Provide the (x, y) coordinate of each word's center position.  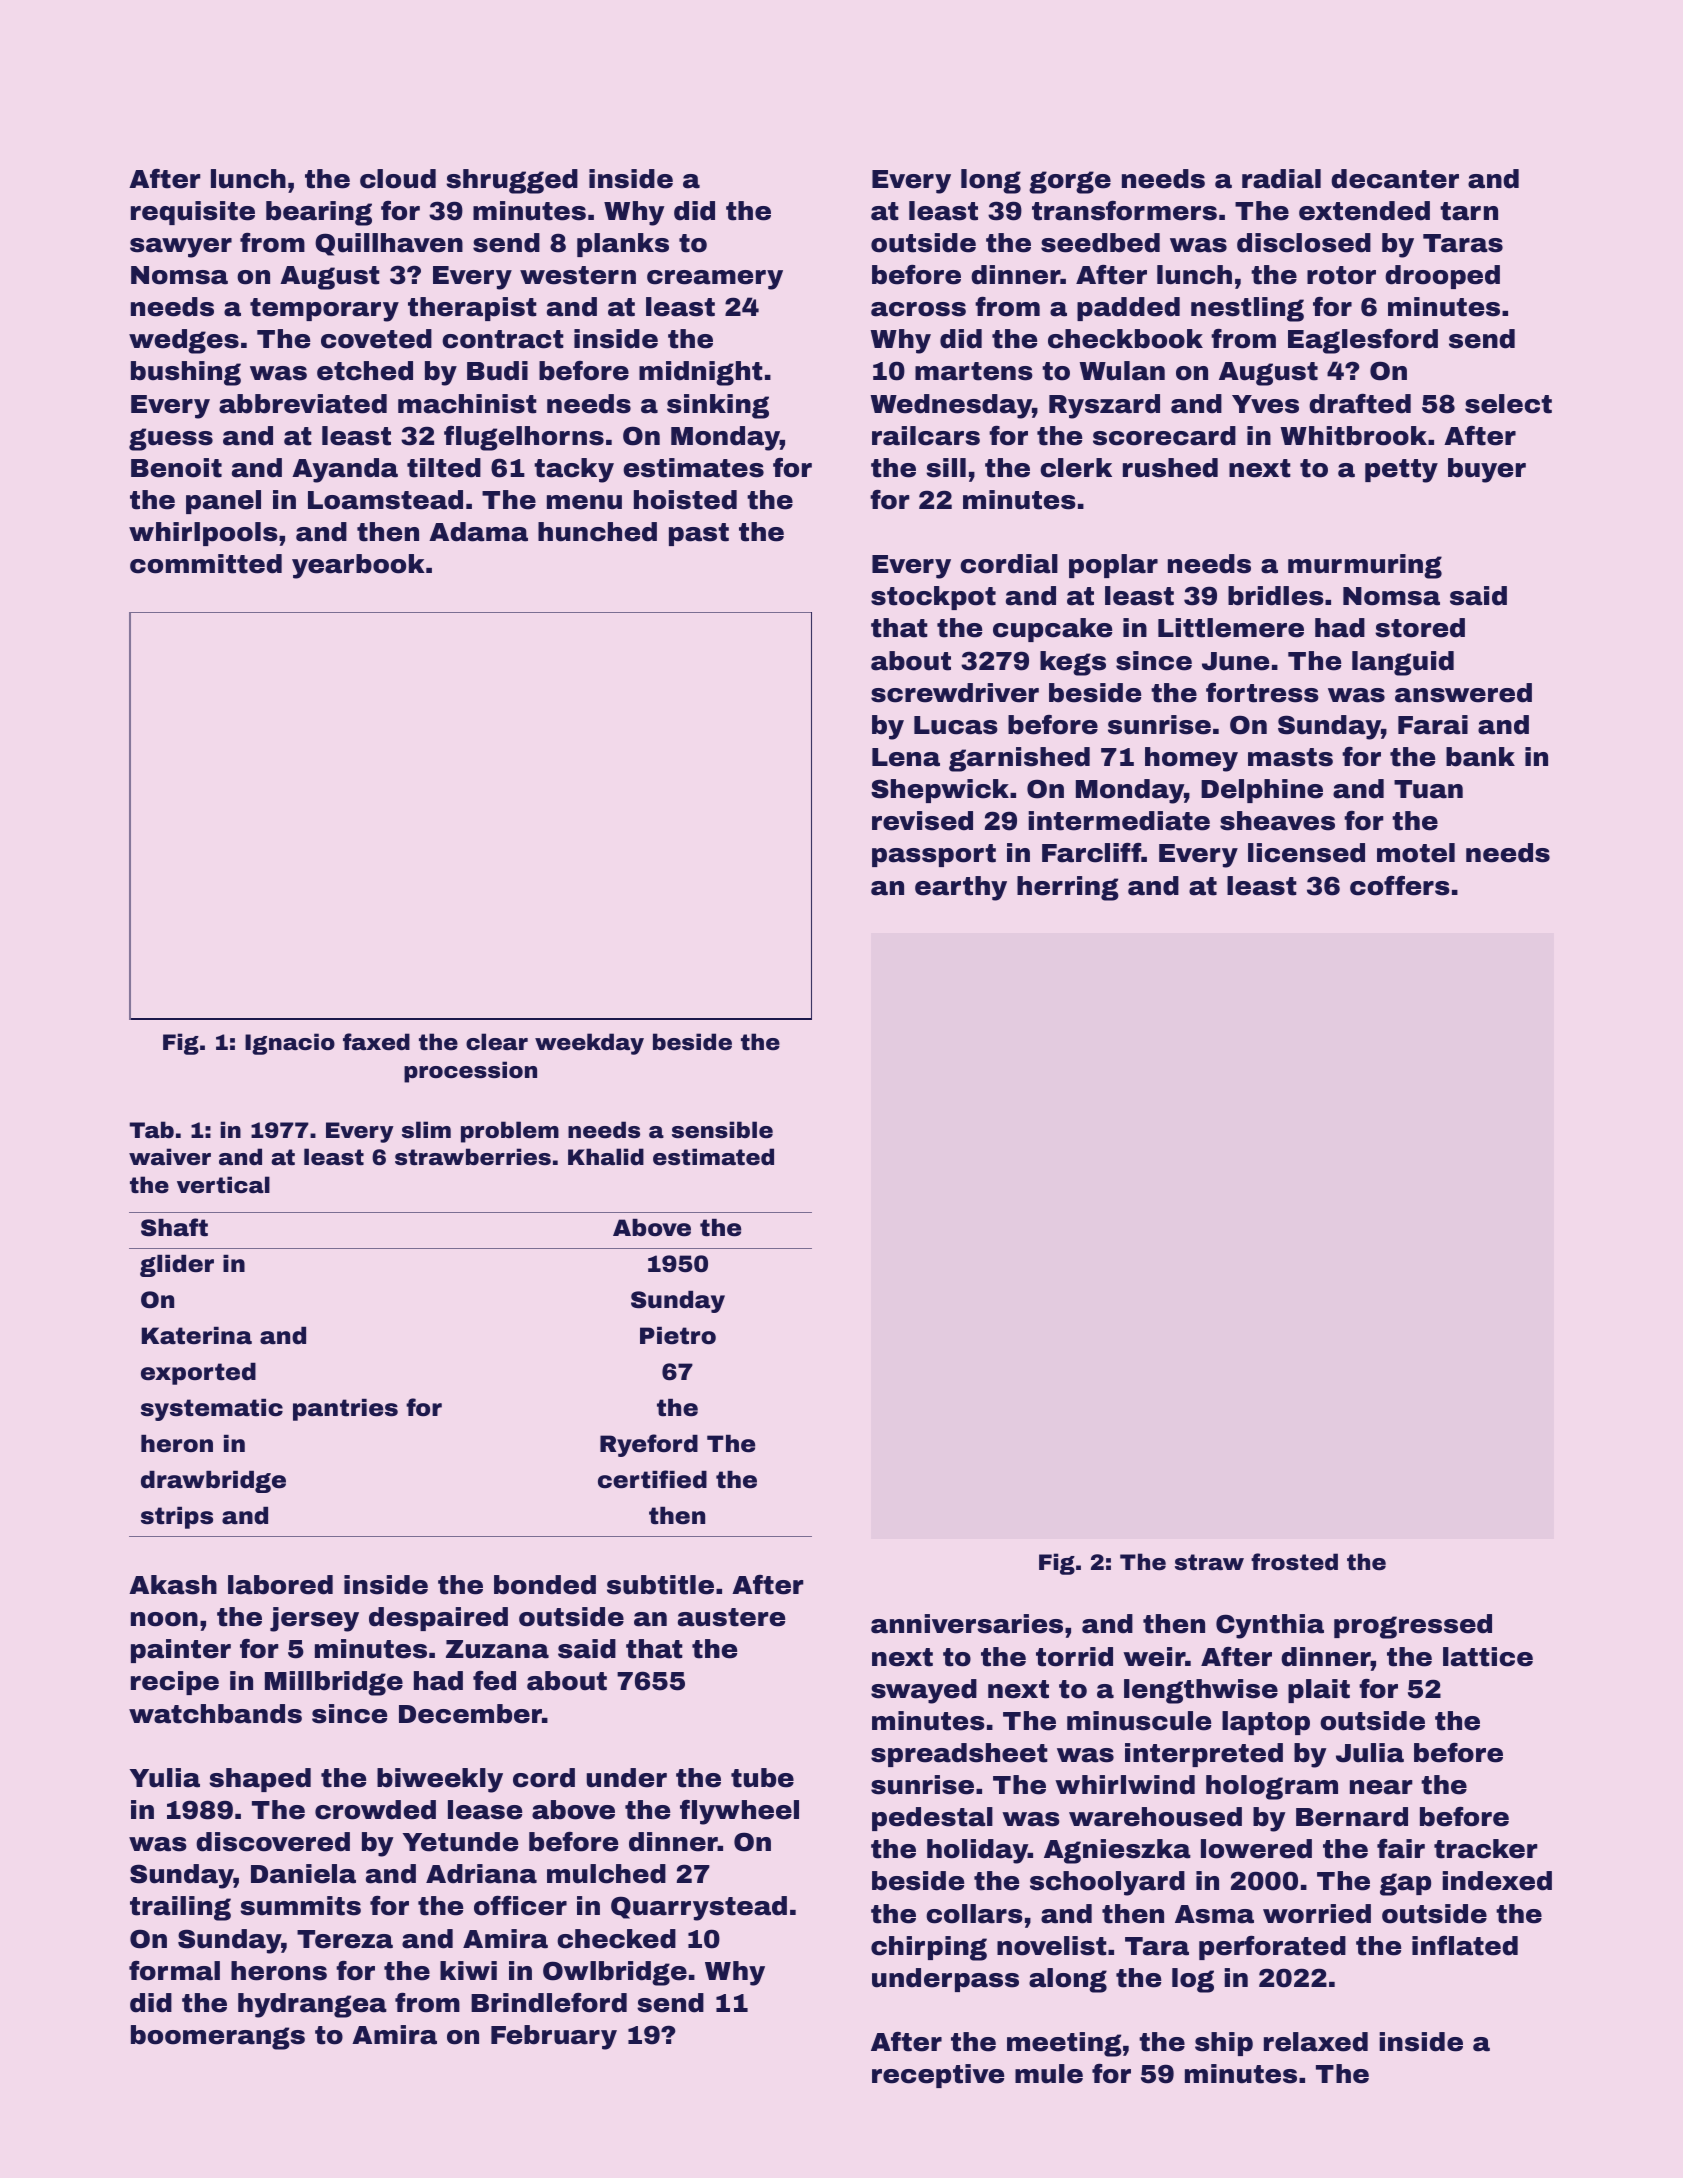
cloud (398, 179)
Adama (478, 532)
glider (177, 1266)
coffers (1400, 886)
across (918, 309)
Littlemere (1231, 628)
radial (1281, 179)
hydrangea (312, 2005)
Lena (906, 757)
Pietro (678, 1336)
